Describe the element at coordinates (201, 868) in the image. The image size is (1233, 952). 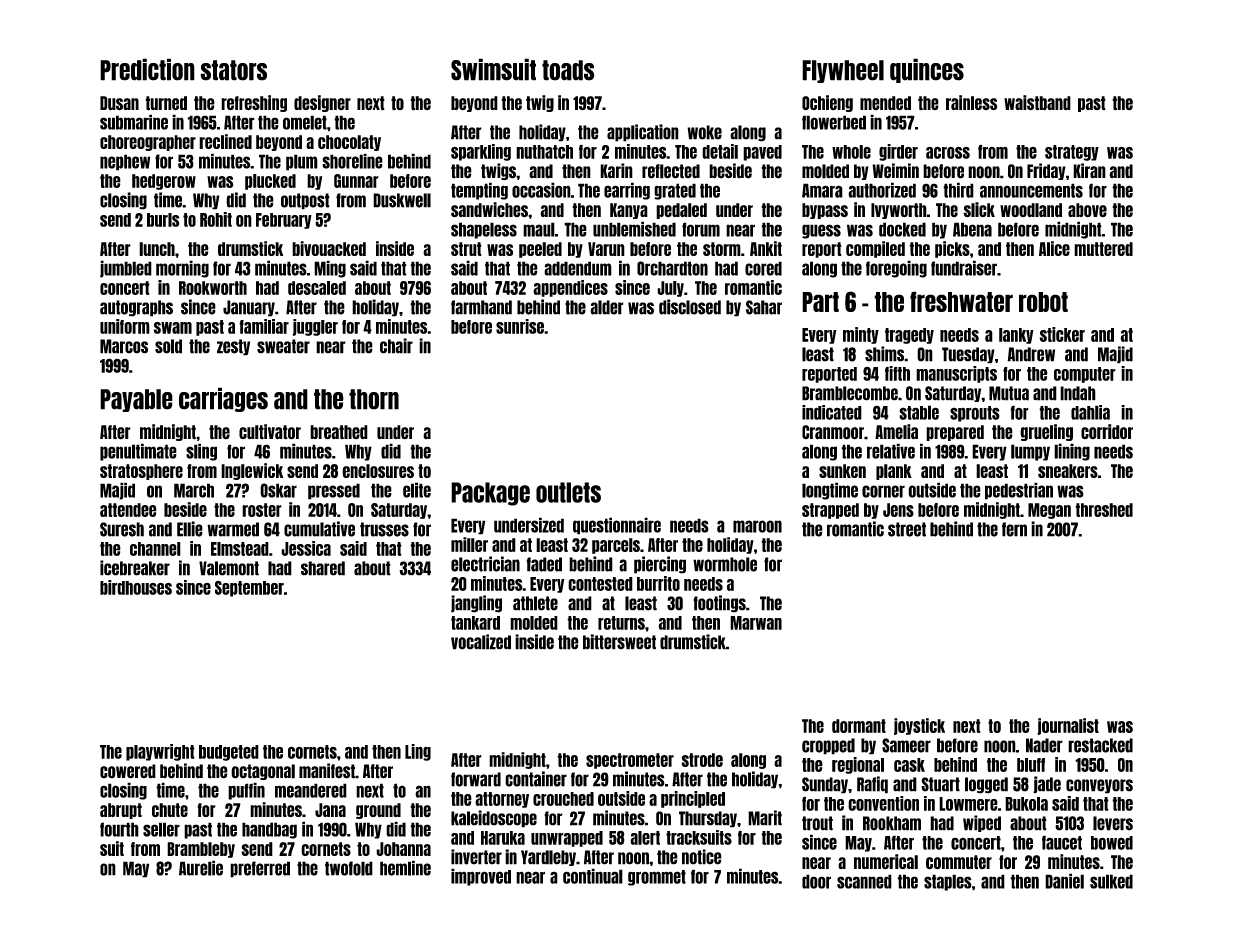
I see `Aurelie` at that location.
